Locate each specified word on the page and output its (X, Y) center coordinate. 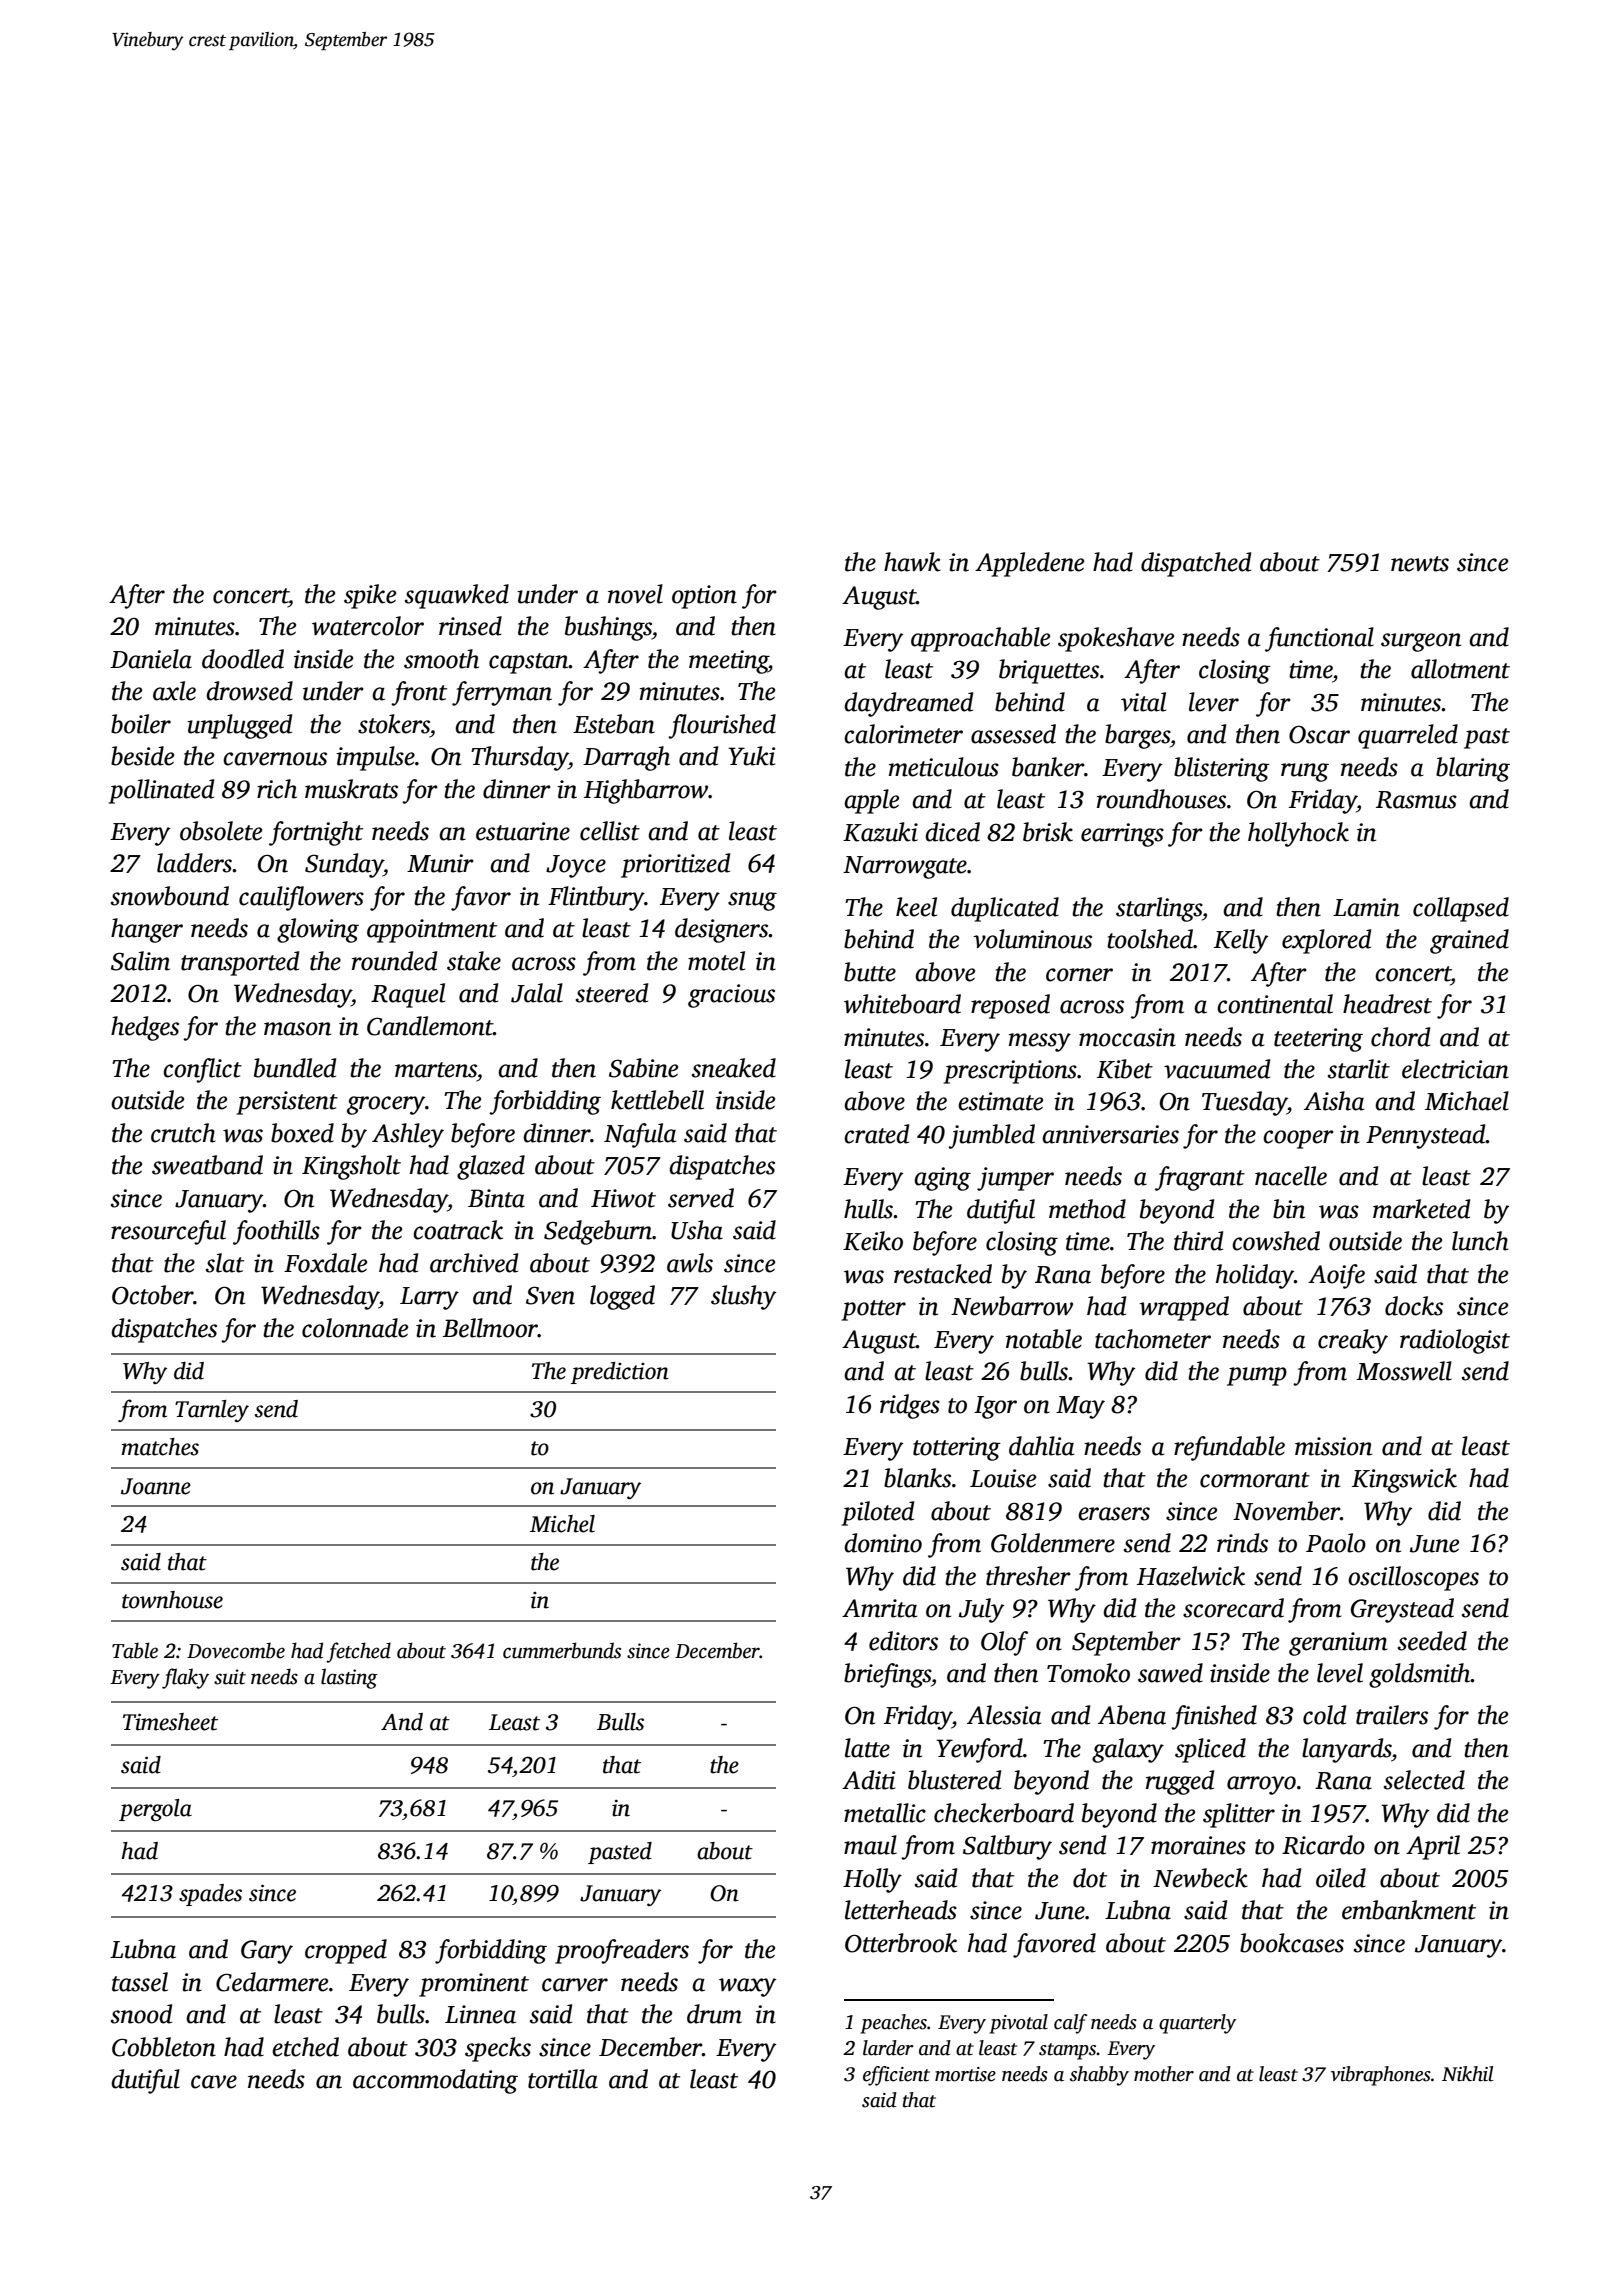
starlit (1359, 1069)
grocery (386, 1105)
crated (876, 1134)
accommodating (435, 2081)
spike (370, 596)
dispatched (1196, 564)
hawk (912, 562)
